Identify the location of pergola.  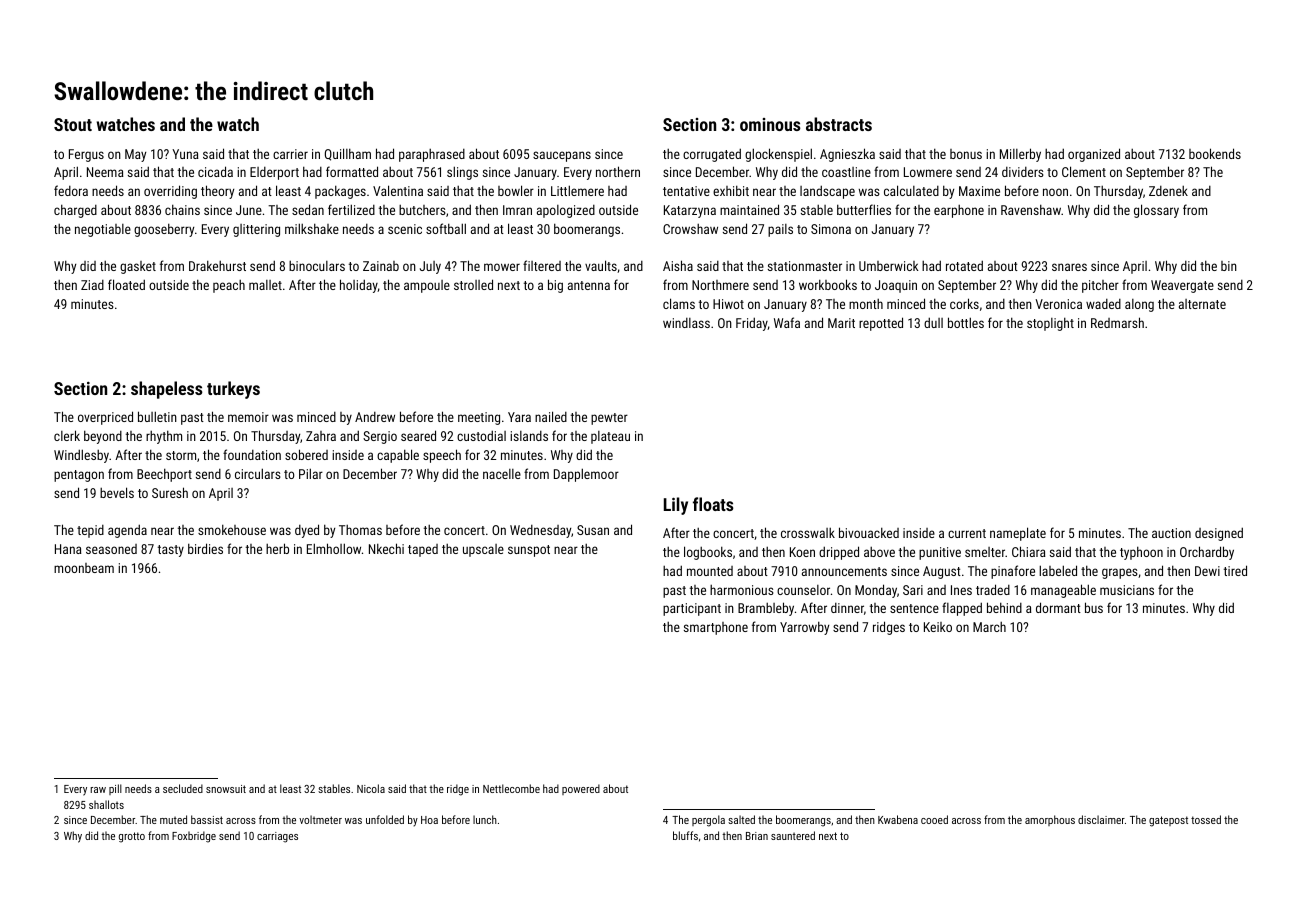
(708, 821).
